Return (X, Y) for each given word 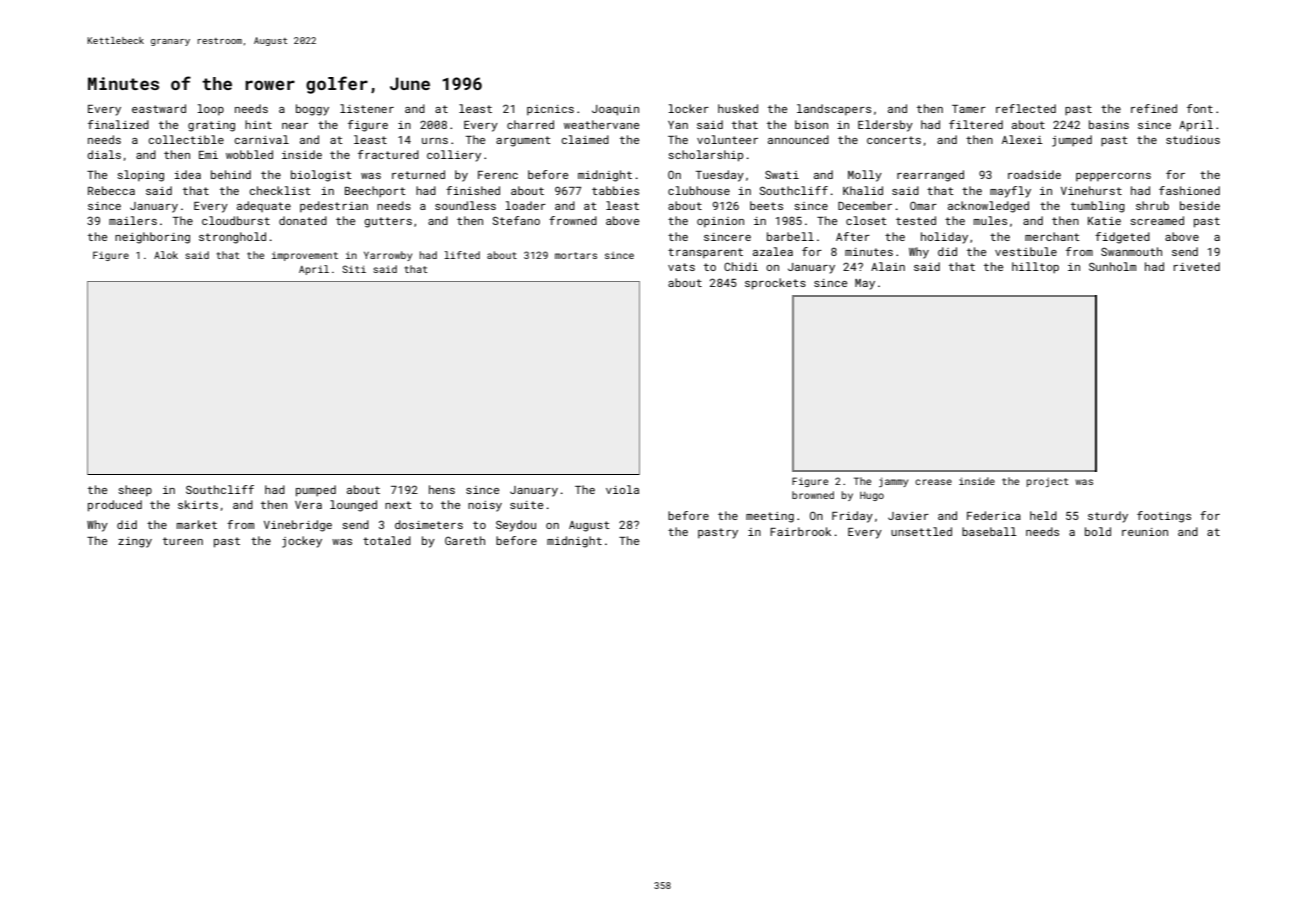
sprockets (775, 284)
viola (622, 489)
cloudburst (236, 220)
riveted (1197, 266)
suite (526, 505)
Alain (888, 266)
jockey (302, 542)
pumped (316, 491)
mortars (576, 255)
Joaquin (615, 110)
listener (367, 108)
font (1200, 108)
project (1048, 482)
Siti (354, 269)
